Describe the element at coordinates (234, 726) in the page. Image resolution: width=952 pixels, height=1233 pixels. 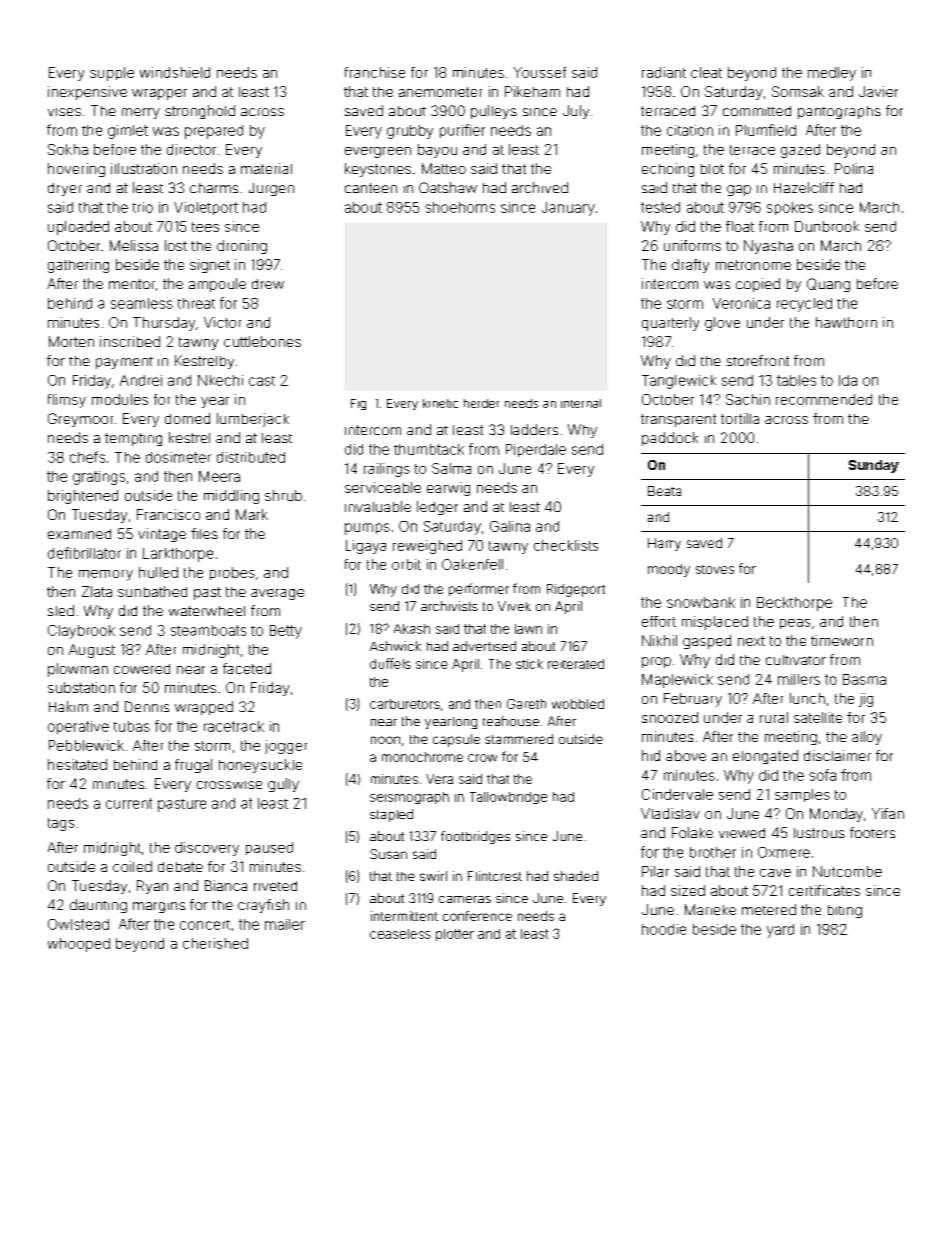
I see `racetrack` at that location.
